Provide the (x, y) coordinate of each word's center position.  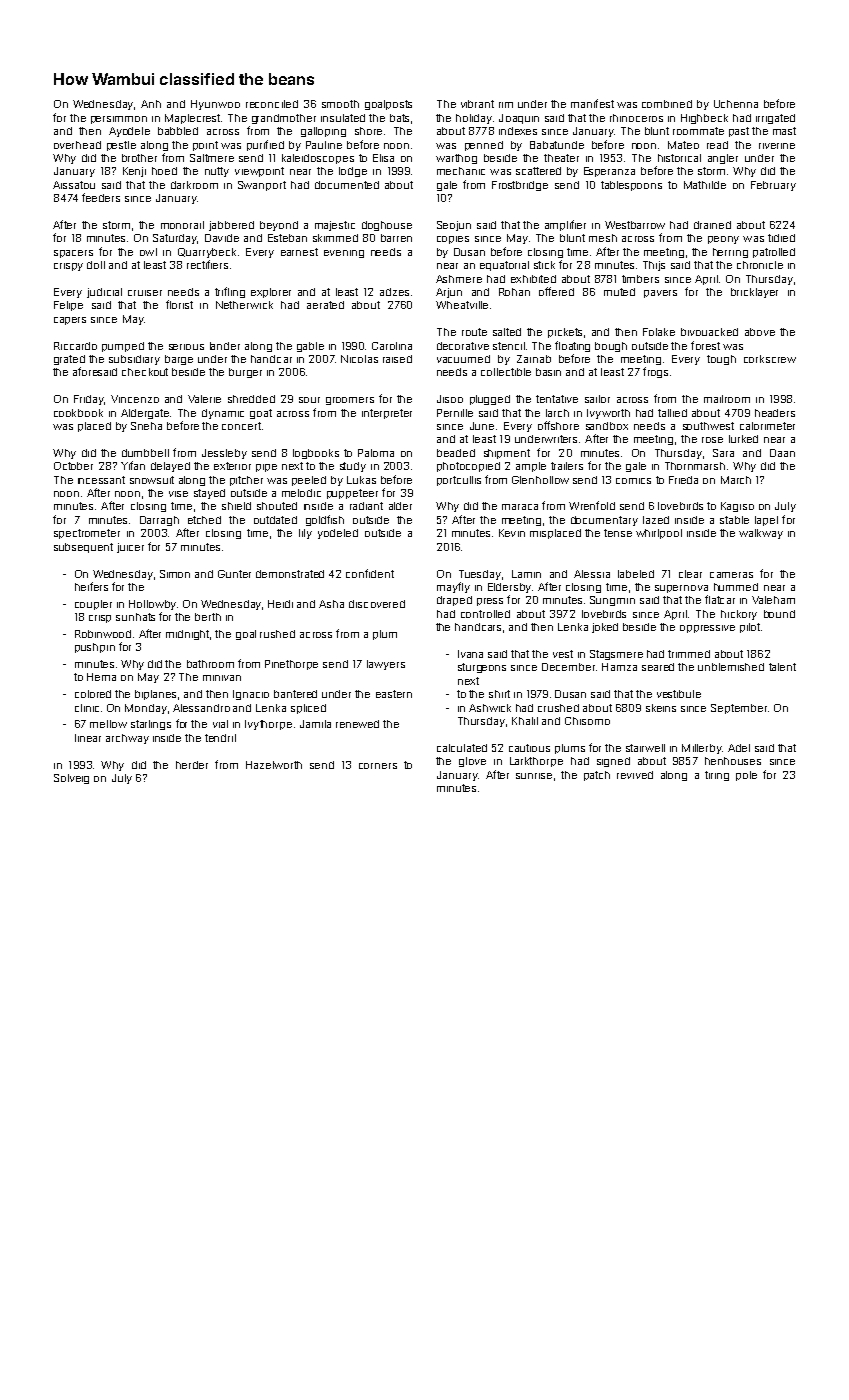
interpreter (387, 414)
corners (378, 766)
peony (723, 240)
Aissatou (74, 185)
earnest (299, 252)
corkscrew (770, 359)
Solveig (71, 779)
